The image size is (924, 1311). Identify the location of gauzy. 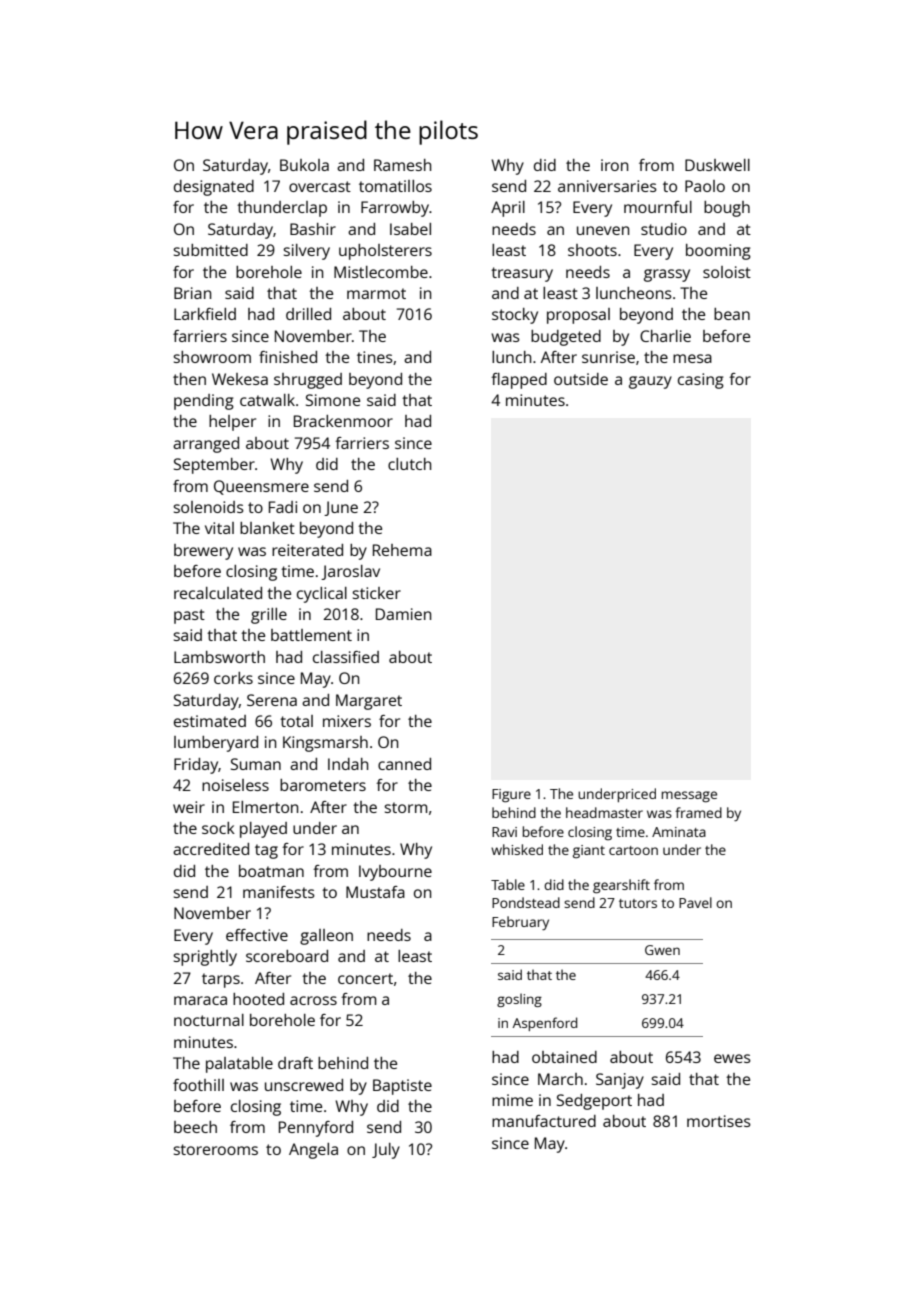
(650, 382).
